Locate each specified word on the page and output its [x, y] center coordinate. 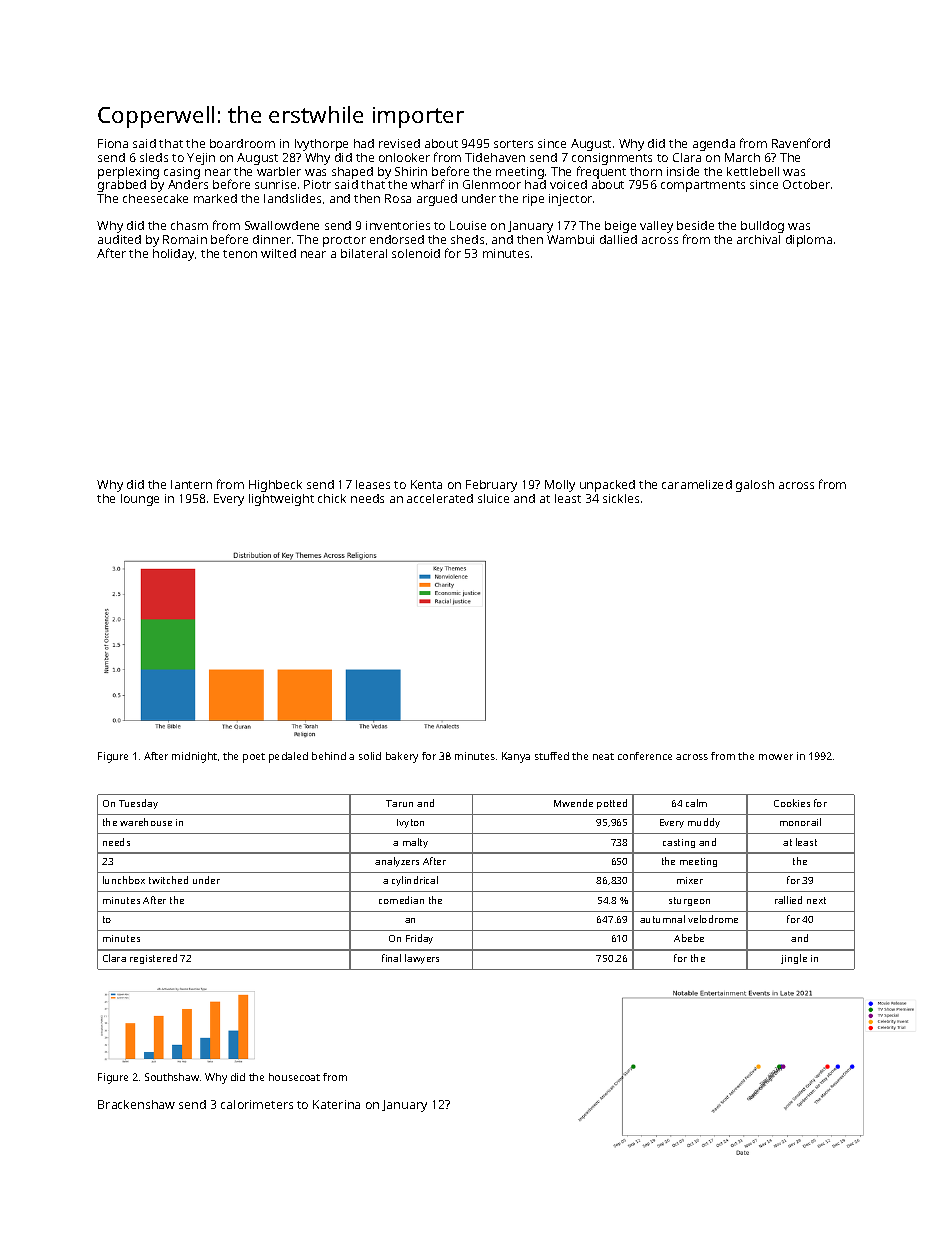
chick [332, 498]
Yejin [201, 159]
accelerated [440, 498]
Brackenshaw [136, 1104]
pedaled [288, 757]
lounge [140, 500]
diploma [809, 241]
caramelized [697, 484]
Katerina [336, 1104]
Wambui [570, 239]
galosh [755, 486]
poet [254, 758]
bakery [402, 757]
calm [696, 803]
